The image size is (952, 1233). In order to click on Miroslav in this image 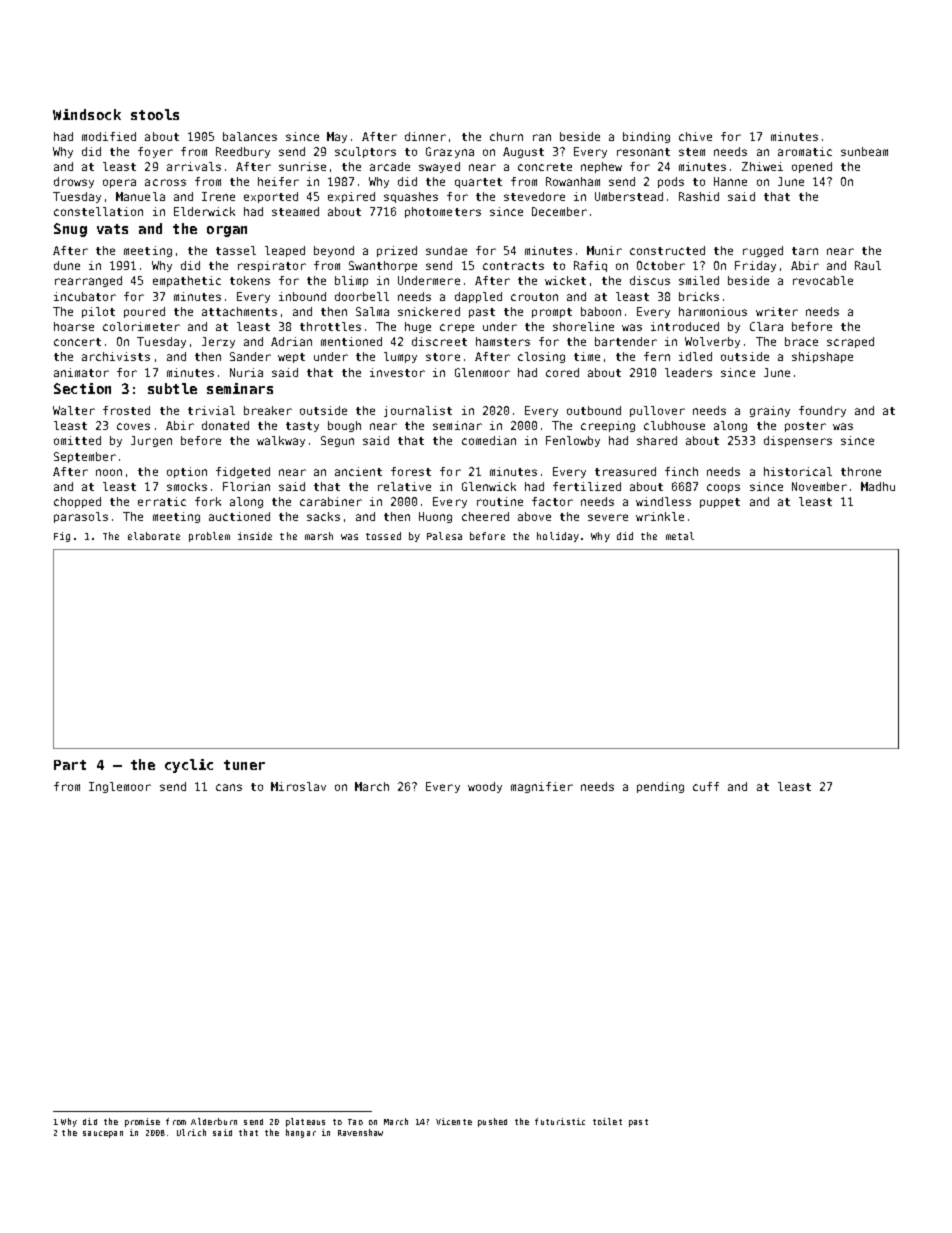, I will do `click(298, 786)`.
